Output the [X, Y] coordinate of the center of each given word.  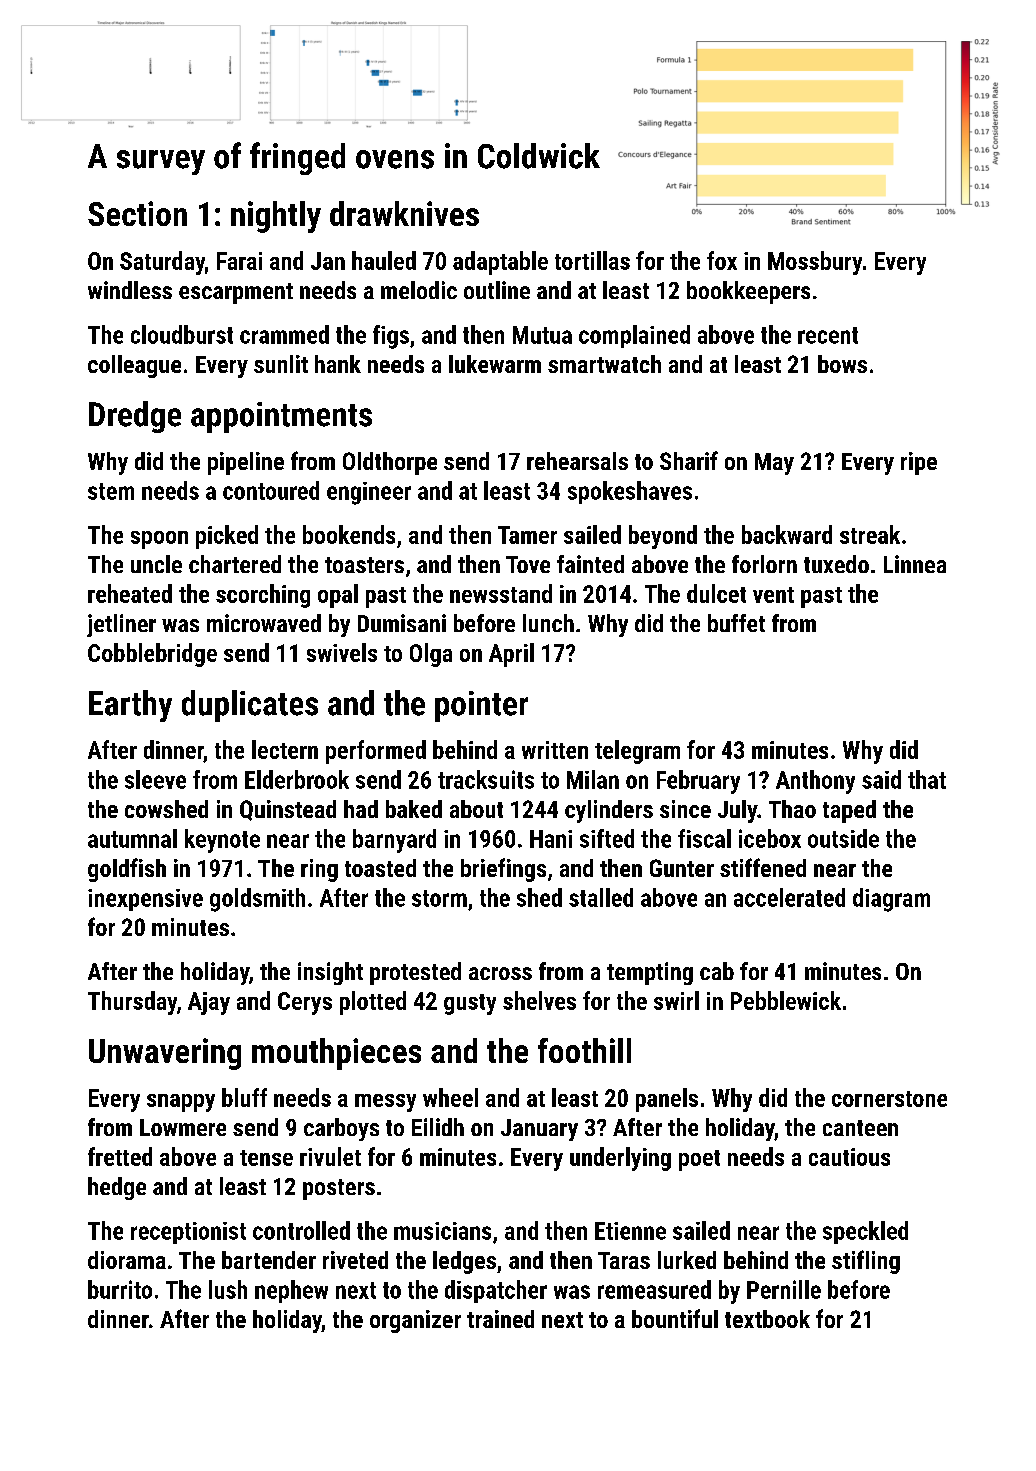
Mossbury [815, 263]
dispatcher [496, 1291]
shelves [539, 1000]
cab [717, 971]
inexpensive [145, 900]
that [927, 779]
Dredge [135, 417]
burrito [120, 1289]
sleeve [155, 779]
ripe [919, 463]
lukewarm [495, 364]
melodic [419, 290]
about [476, 809]
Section [137, 213]
